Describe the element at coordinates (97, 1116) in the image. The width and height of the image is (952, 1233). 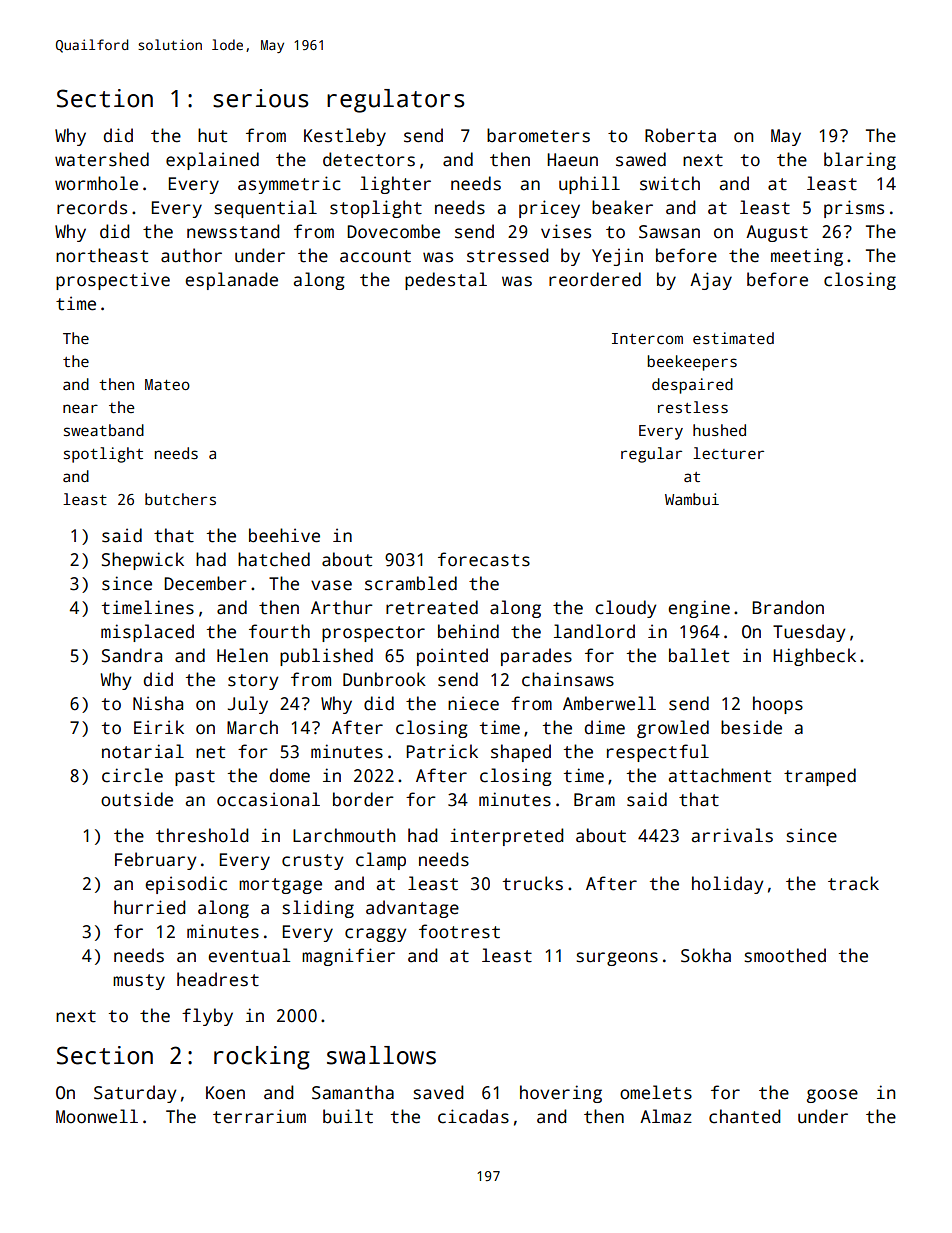
I see `Moonwell` at that location.
